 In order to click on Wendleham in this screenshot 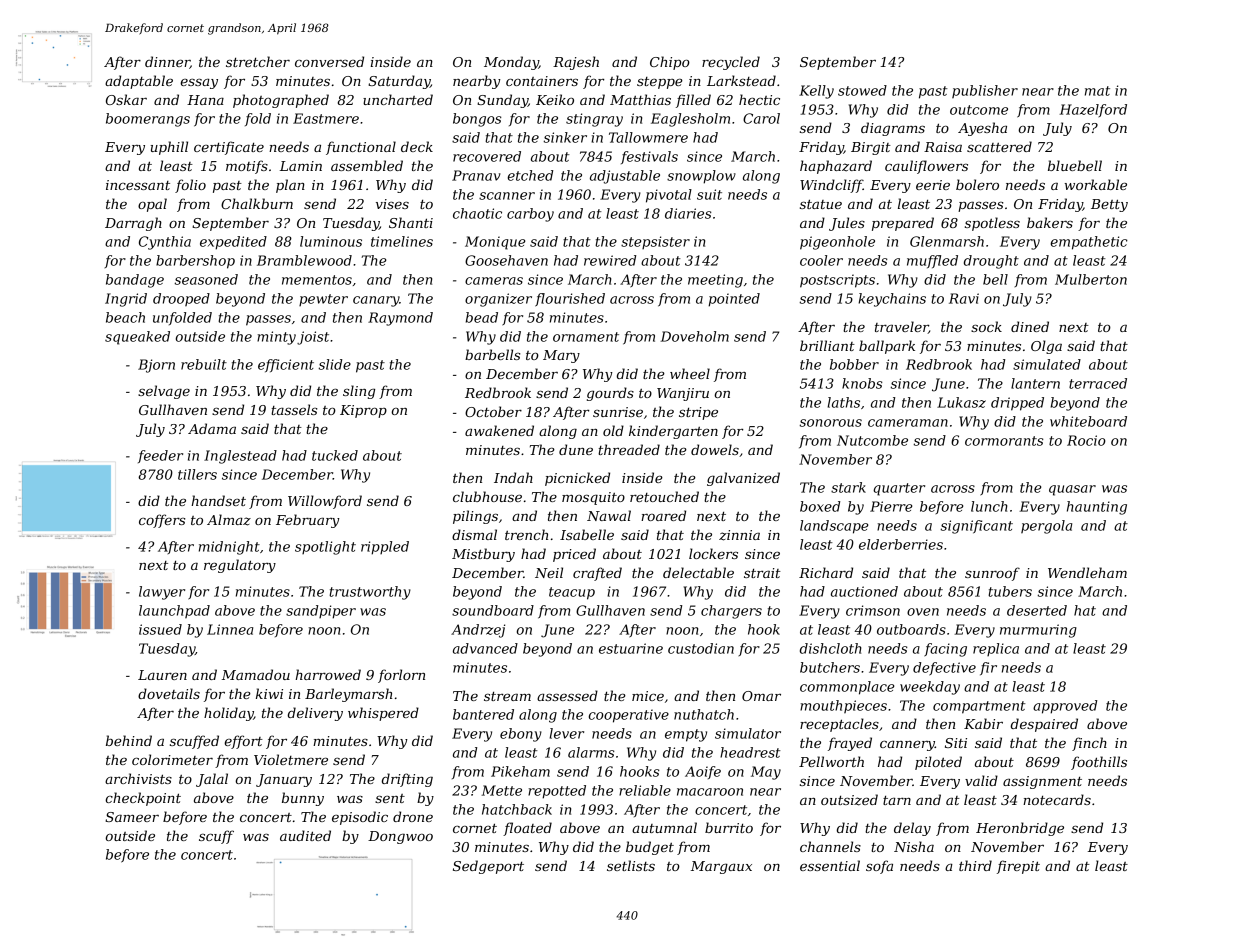, I will do `click(1087, 572)`.
